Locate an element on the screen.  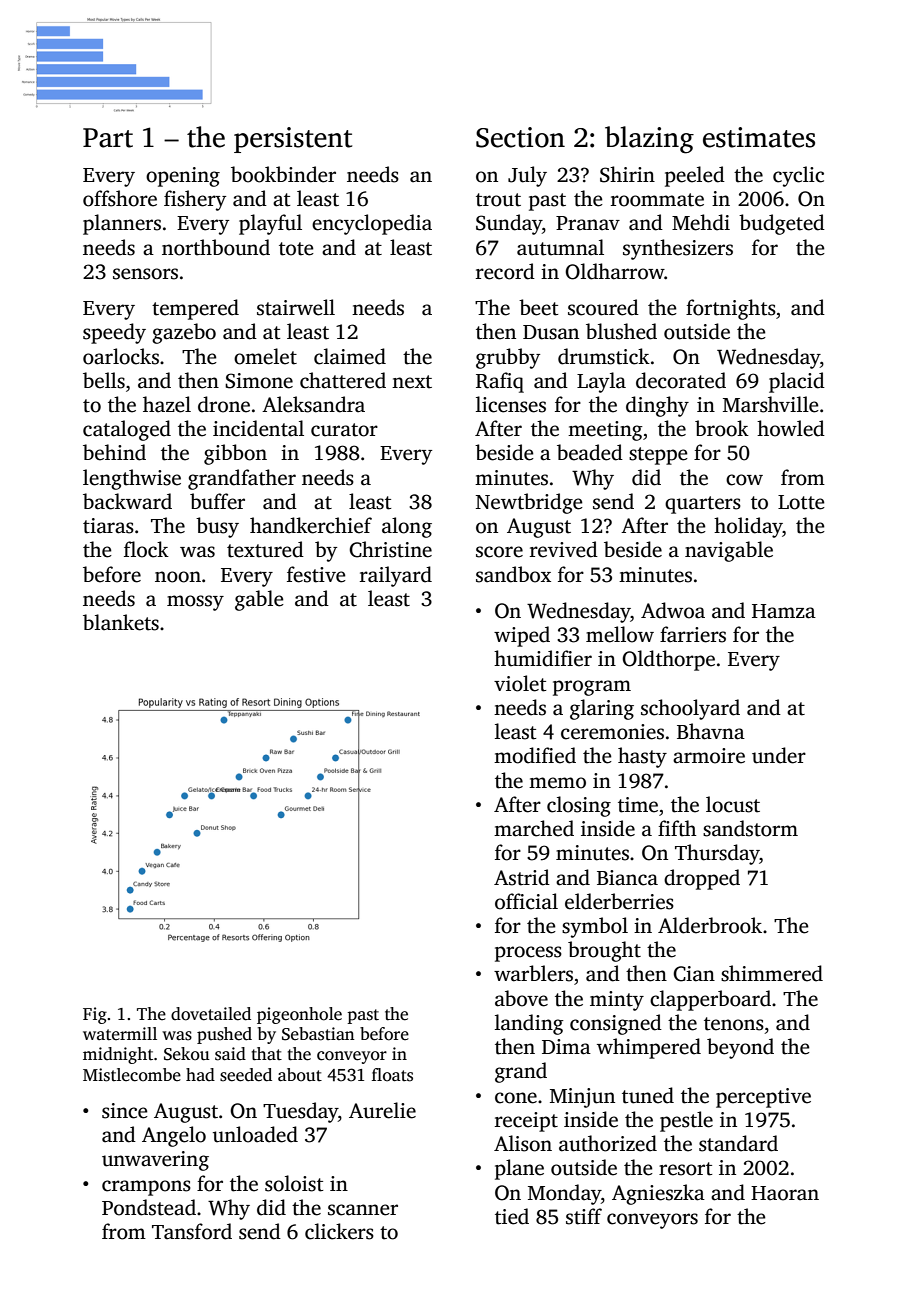
blankets is located at coordinates (121, 622).
